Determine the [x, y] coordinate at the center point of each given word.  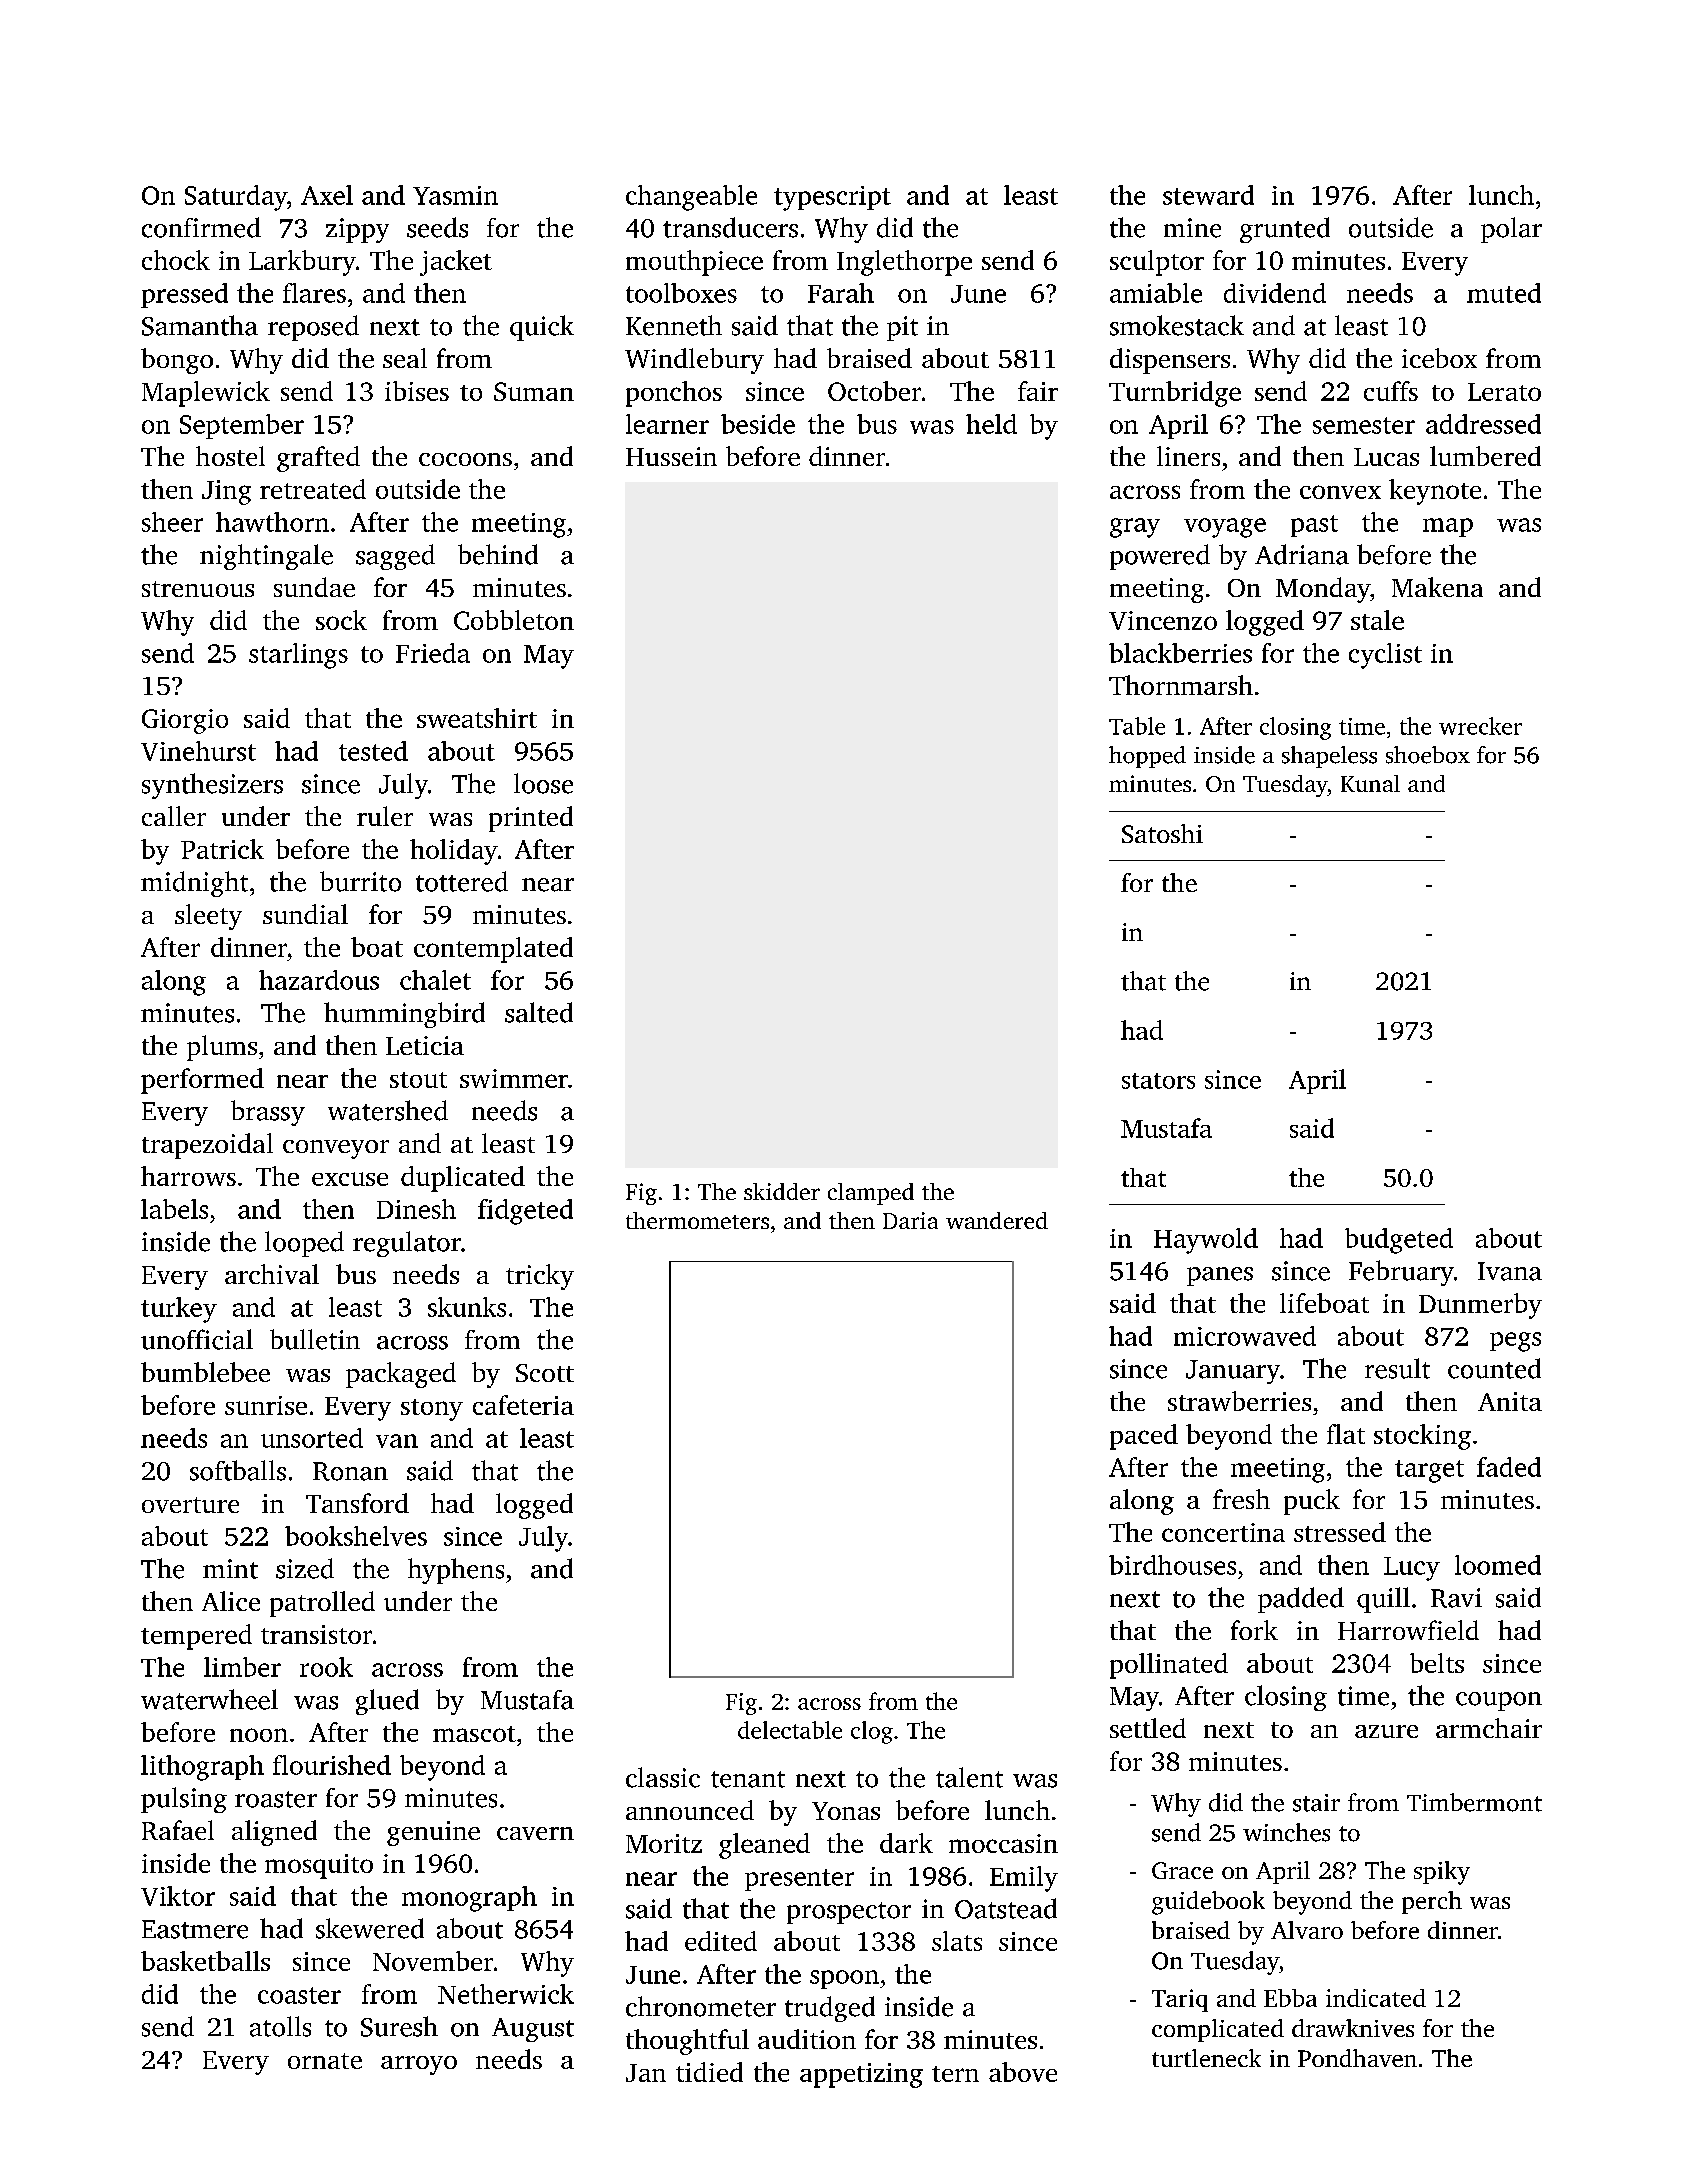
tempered [196, 1637]
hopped [1147, 757]
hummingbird [404, 1015]
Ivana [1510, 1271]
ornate [325, 2061]
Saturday [236, 198]
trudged [830, 2009]
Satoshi [1162, 833]
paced [1144, 1437]
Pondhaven [1357, 2058]
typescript [832, 198]
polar [1511, 230]
